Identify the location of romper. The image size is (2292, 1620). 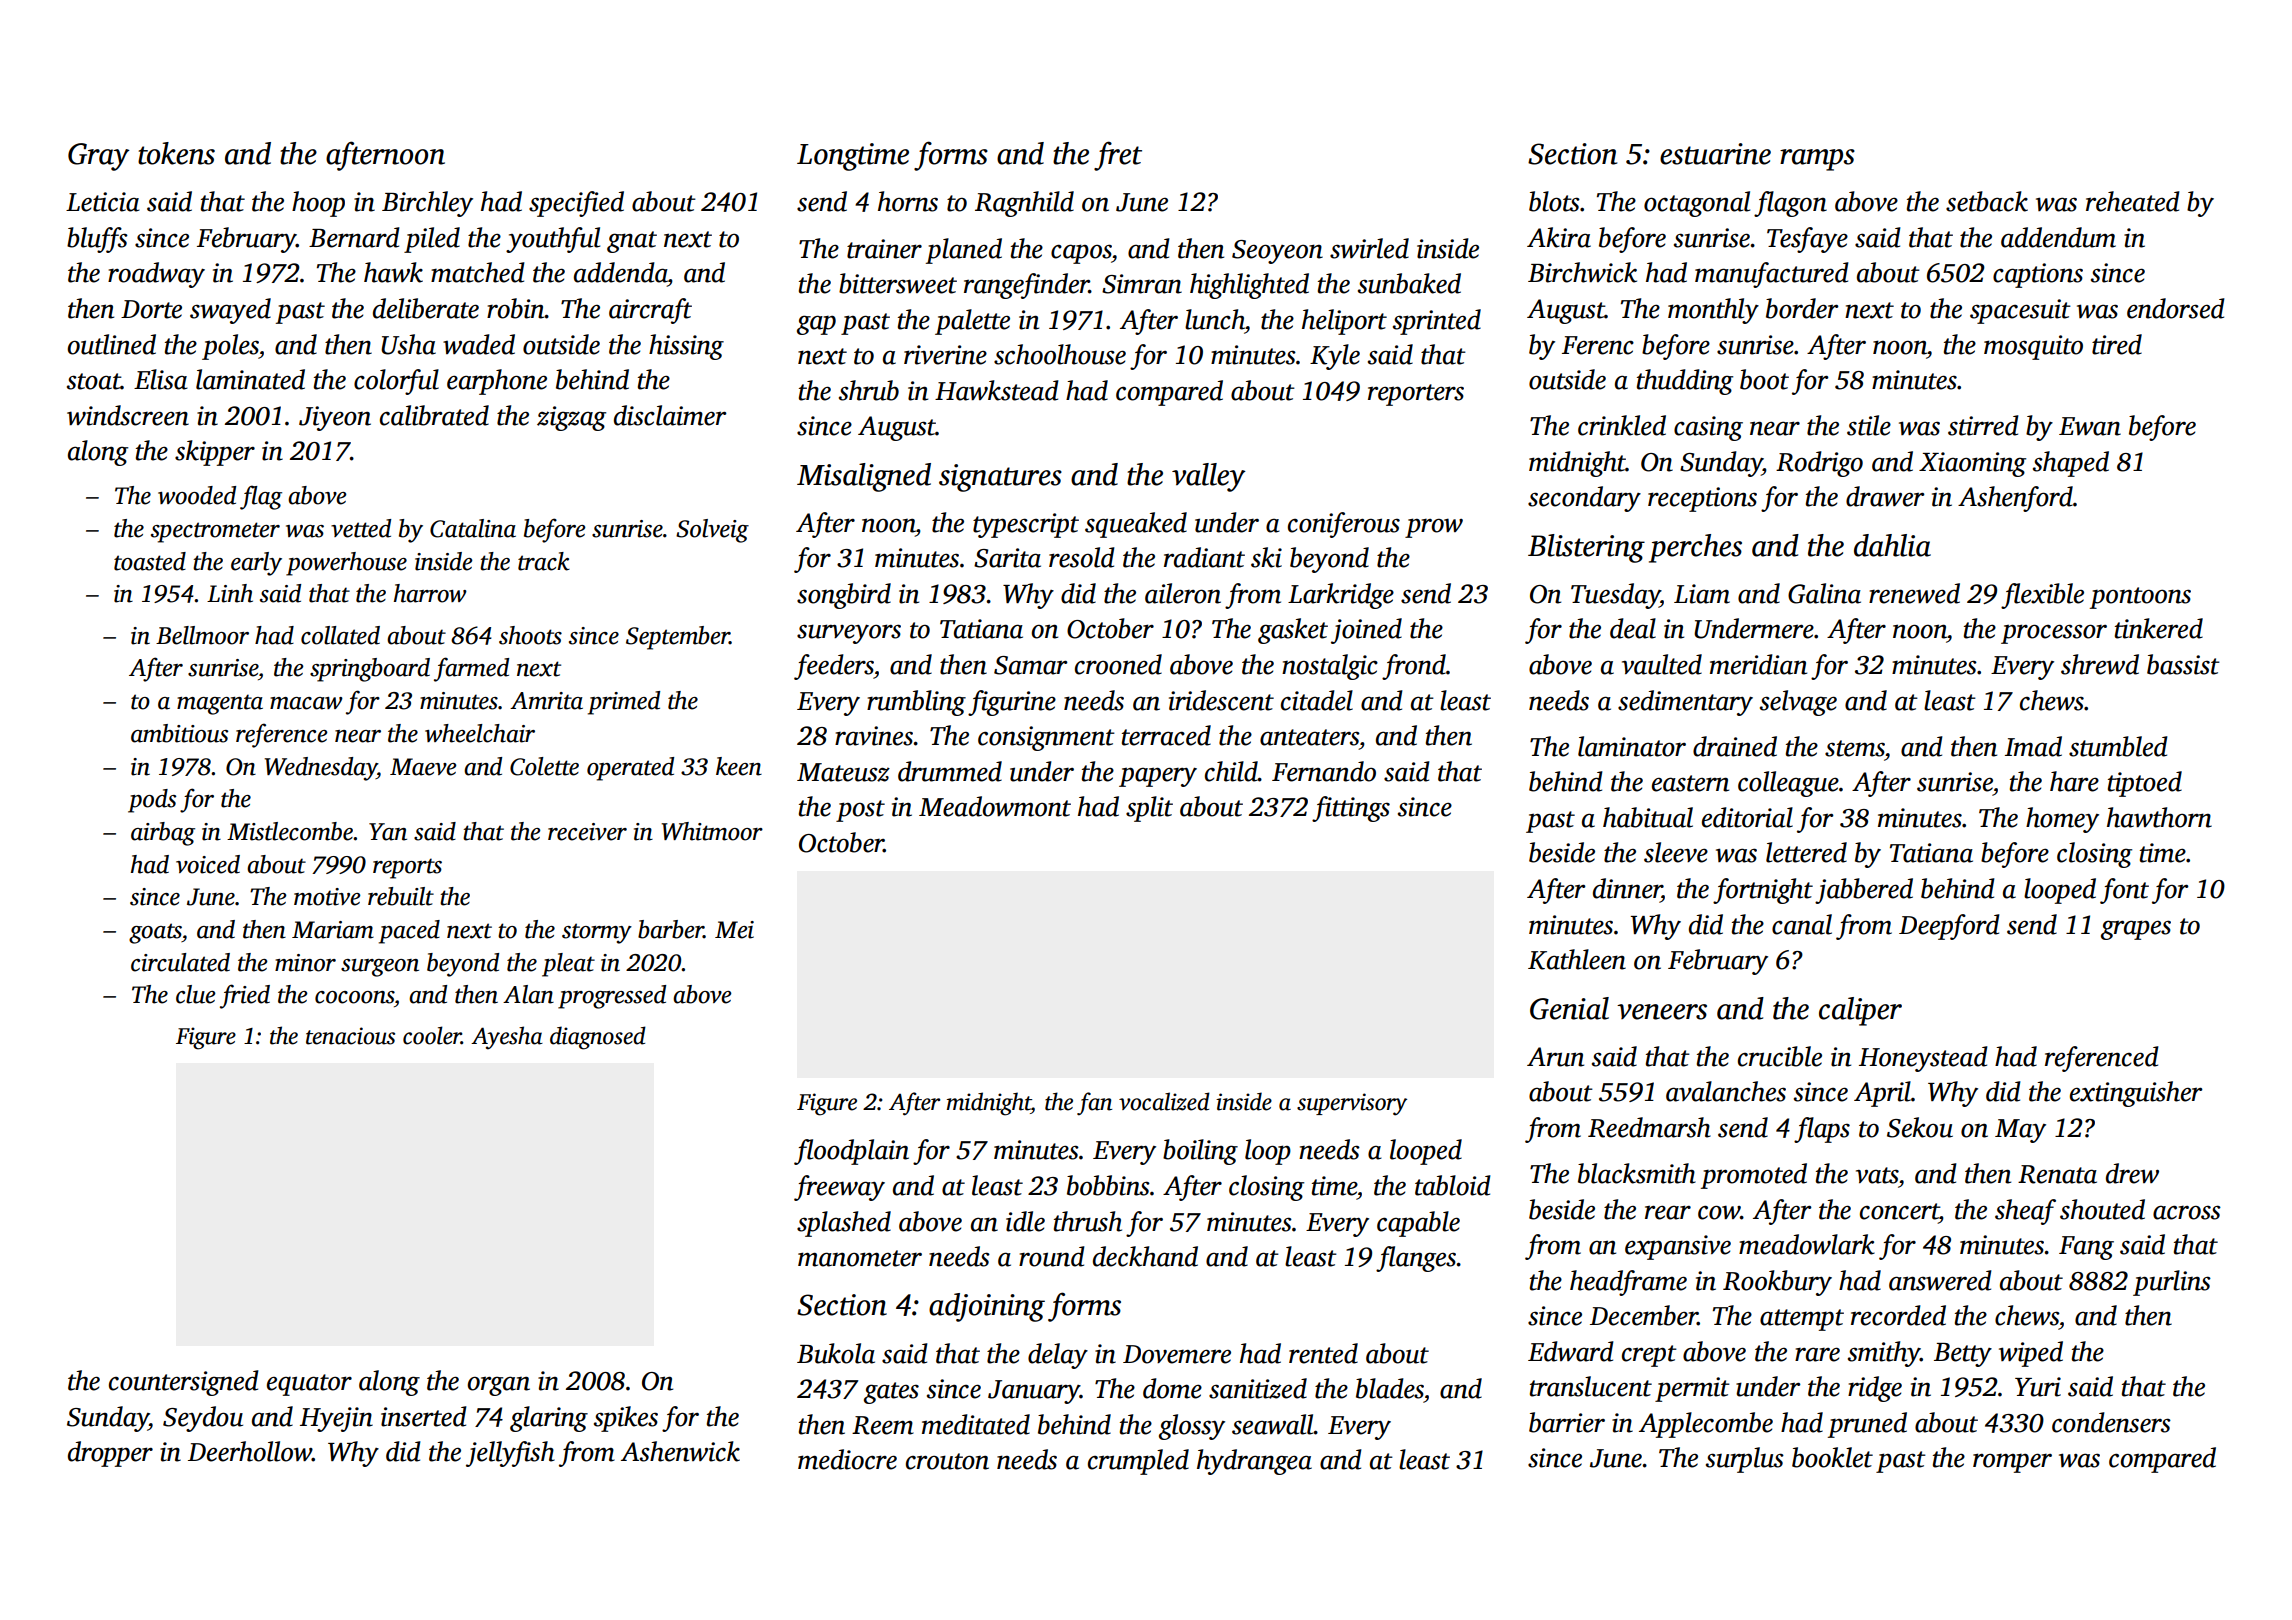
(2012, 1463).
